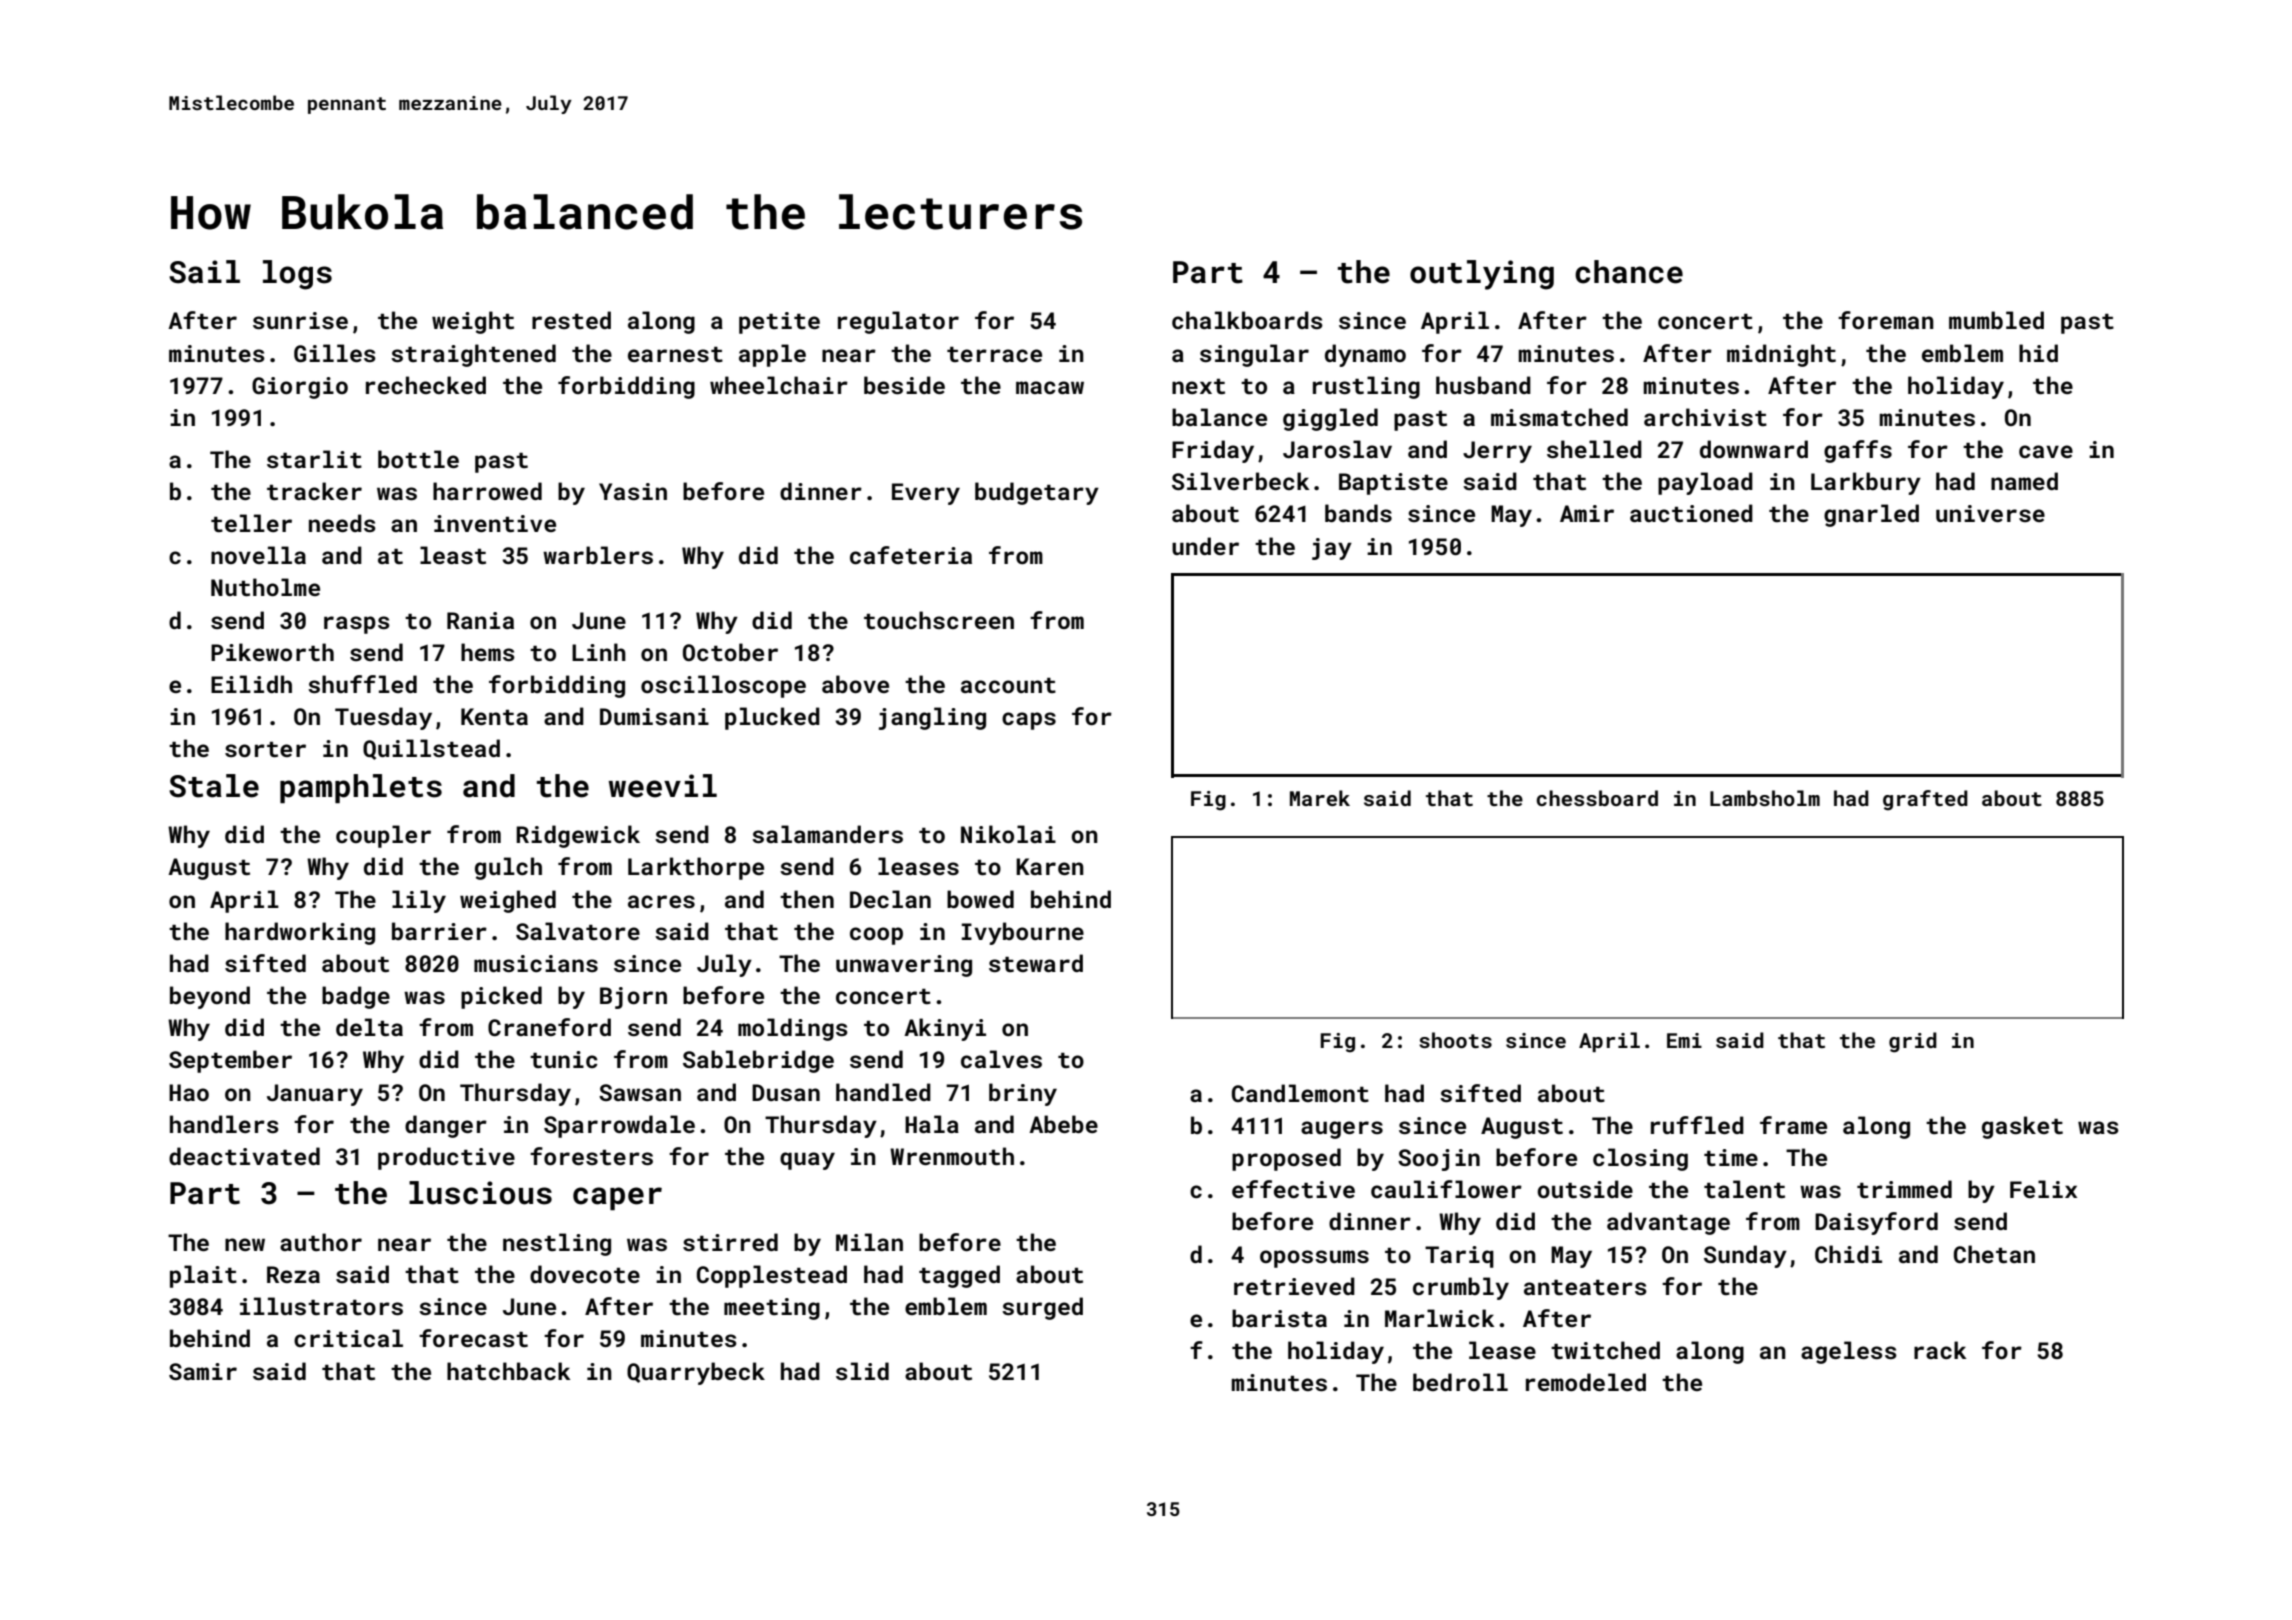 This screenshot has height=1620, width=2292. Describe the element at coordinates (509, 1371) in the screenshot. I see `hatchback` at that location.
